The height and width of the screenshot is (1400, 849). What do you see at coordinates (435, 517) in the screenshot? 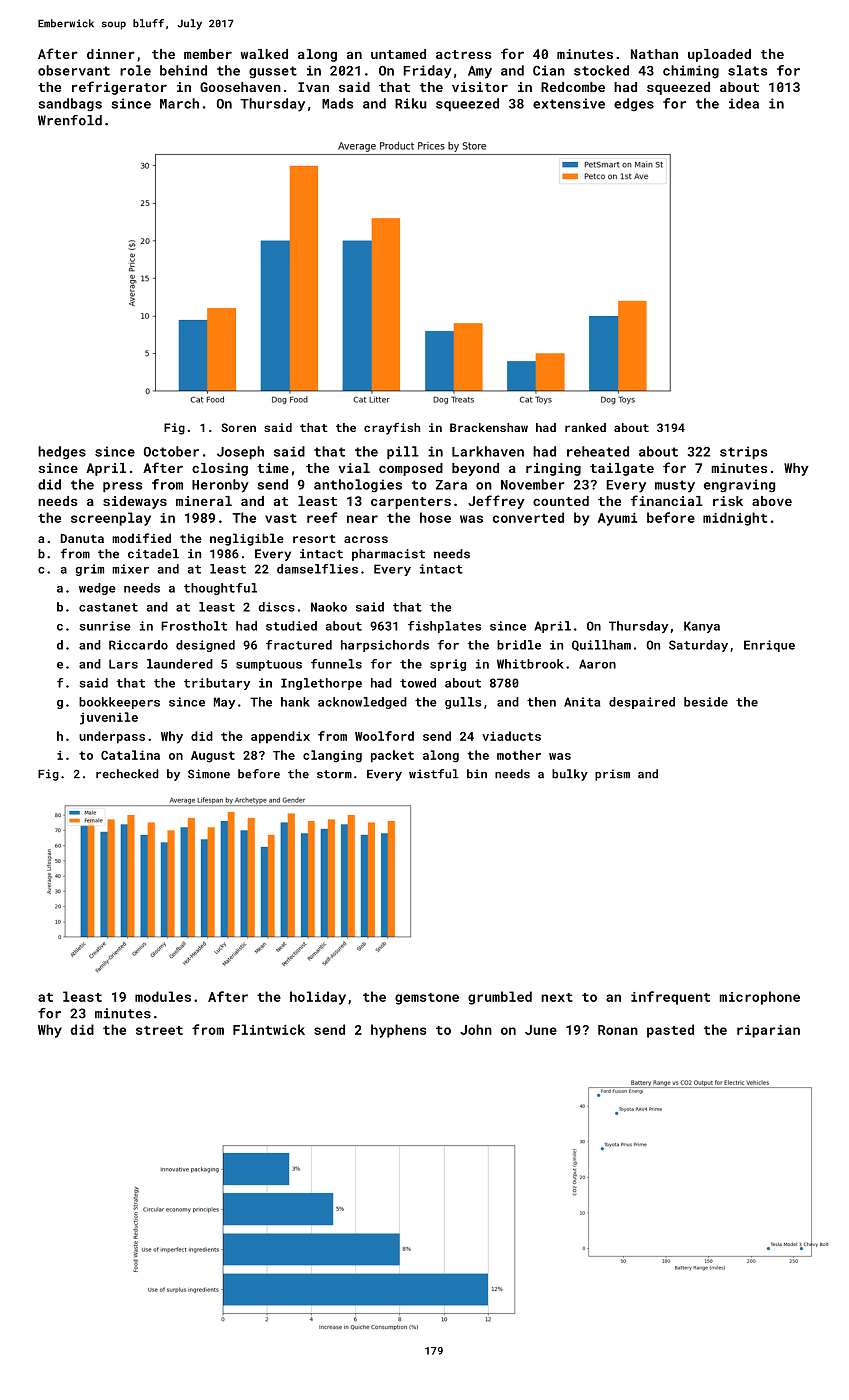
I see `hose` at bounding box center [435, 517].
